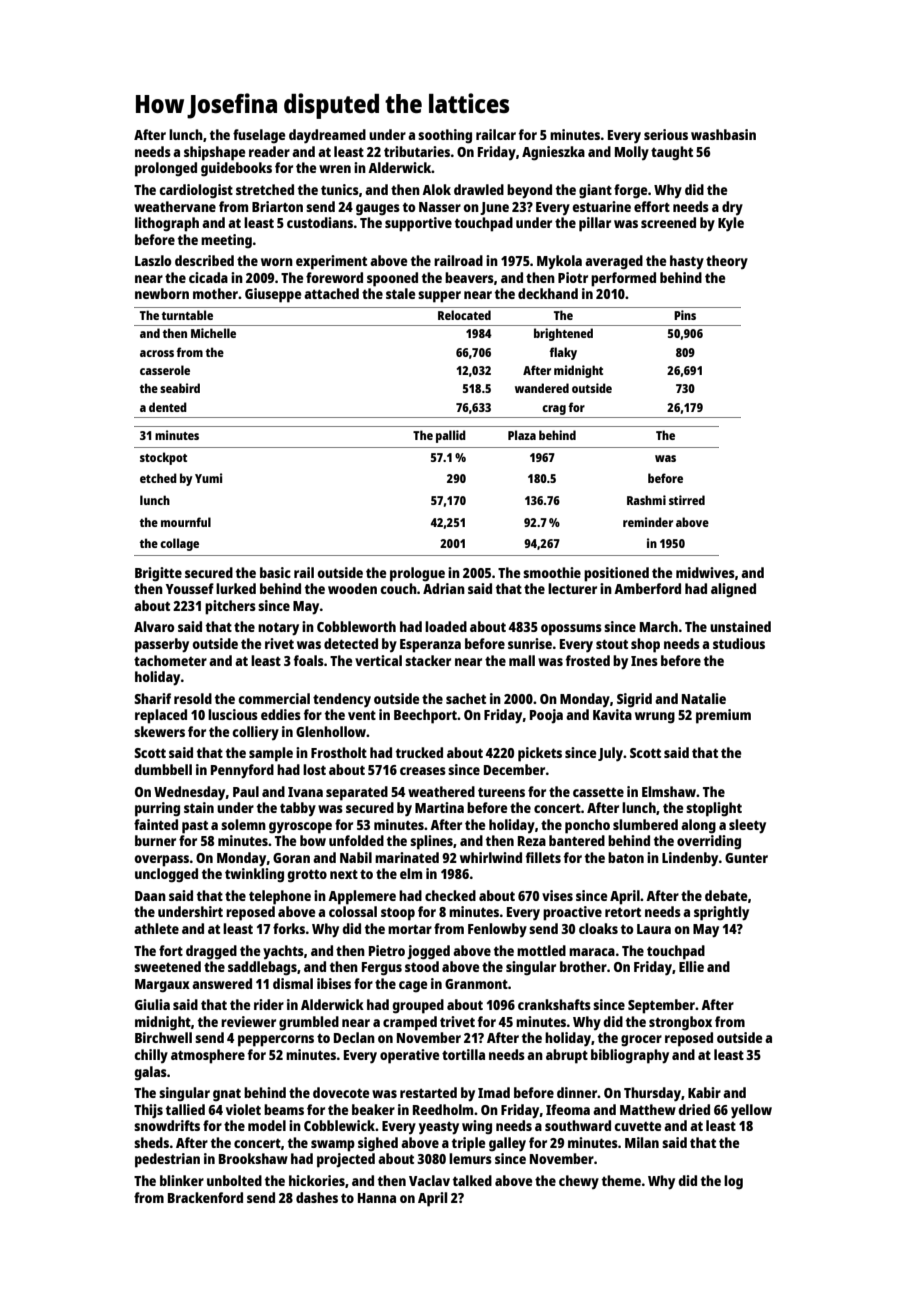 This screenshot has height=1316, width=908. What do you see at coordinates (428, 1092) in the screenshot?
I see `restarted` at bounding box center [428, 1092].
